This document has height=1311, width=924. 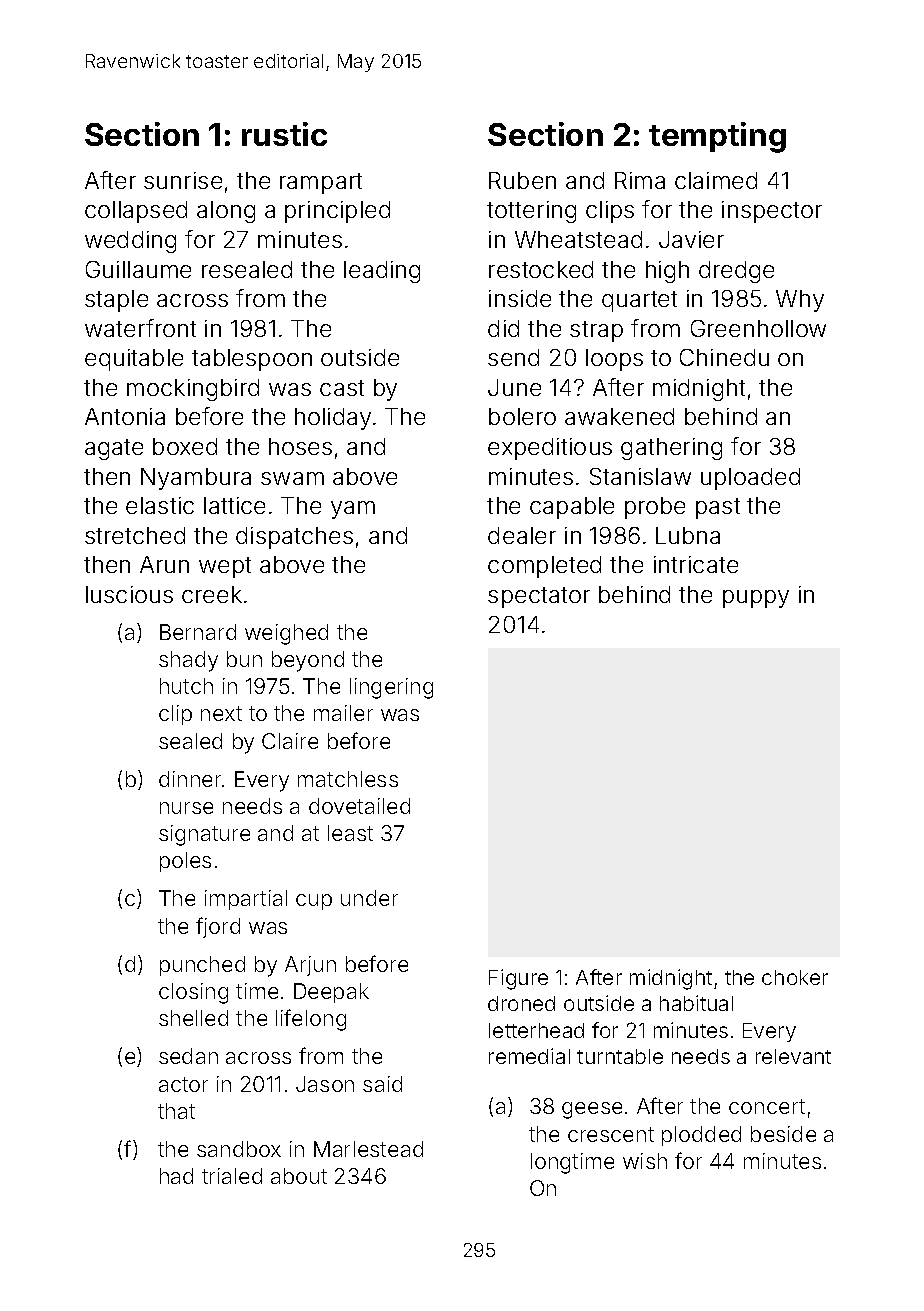 I want to click on intricate, so click(x=696, y=564).
